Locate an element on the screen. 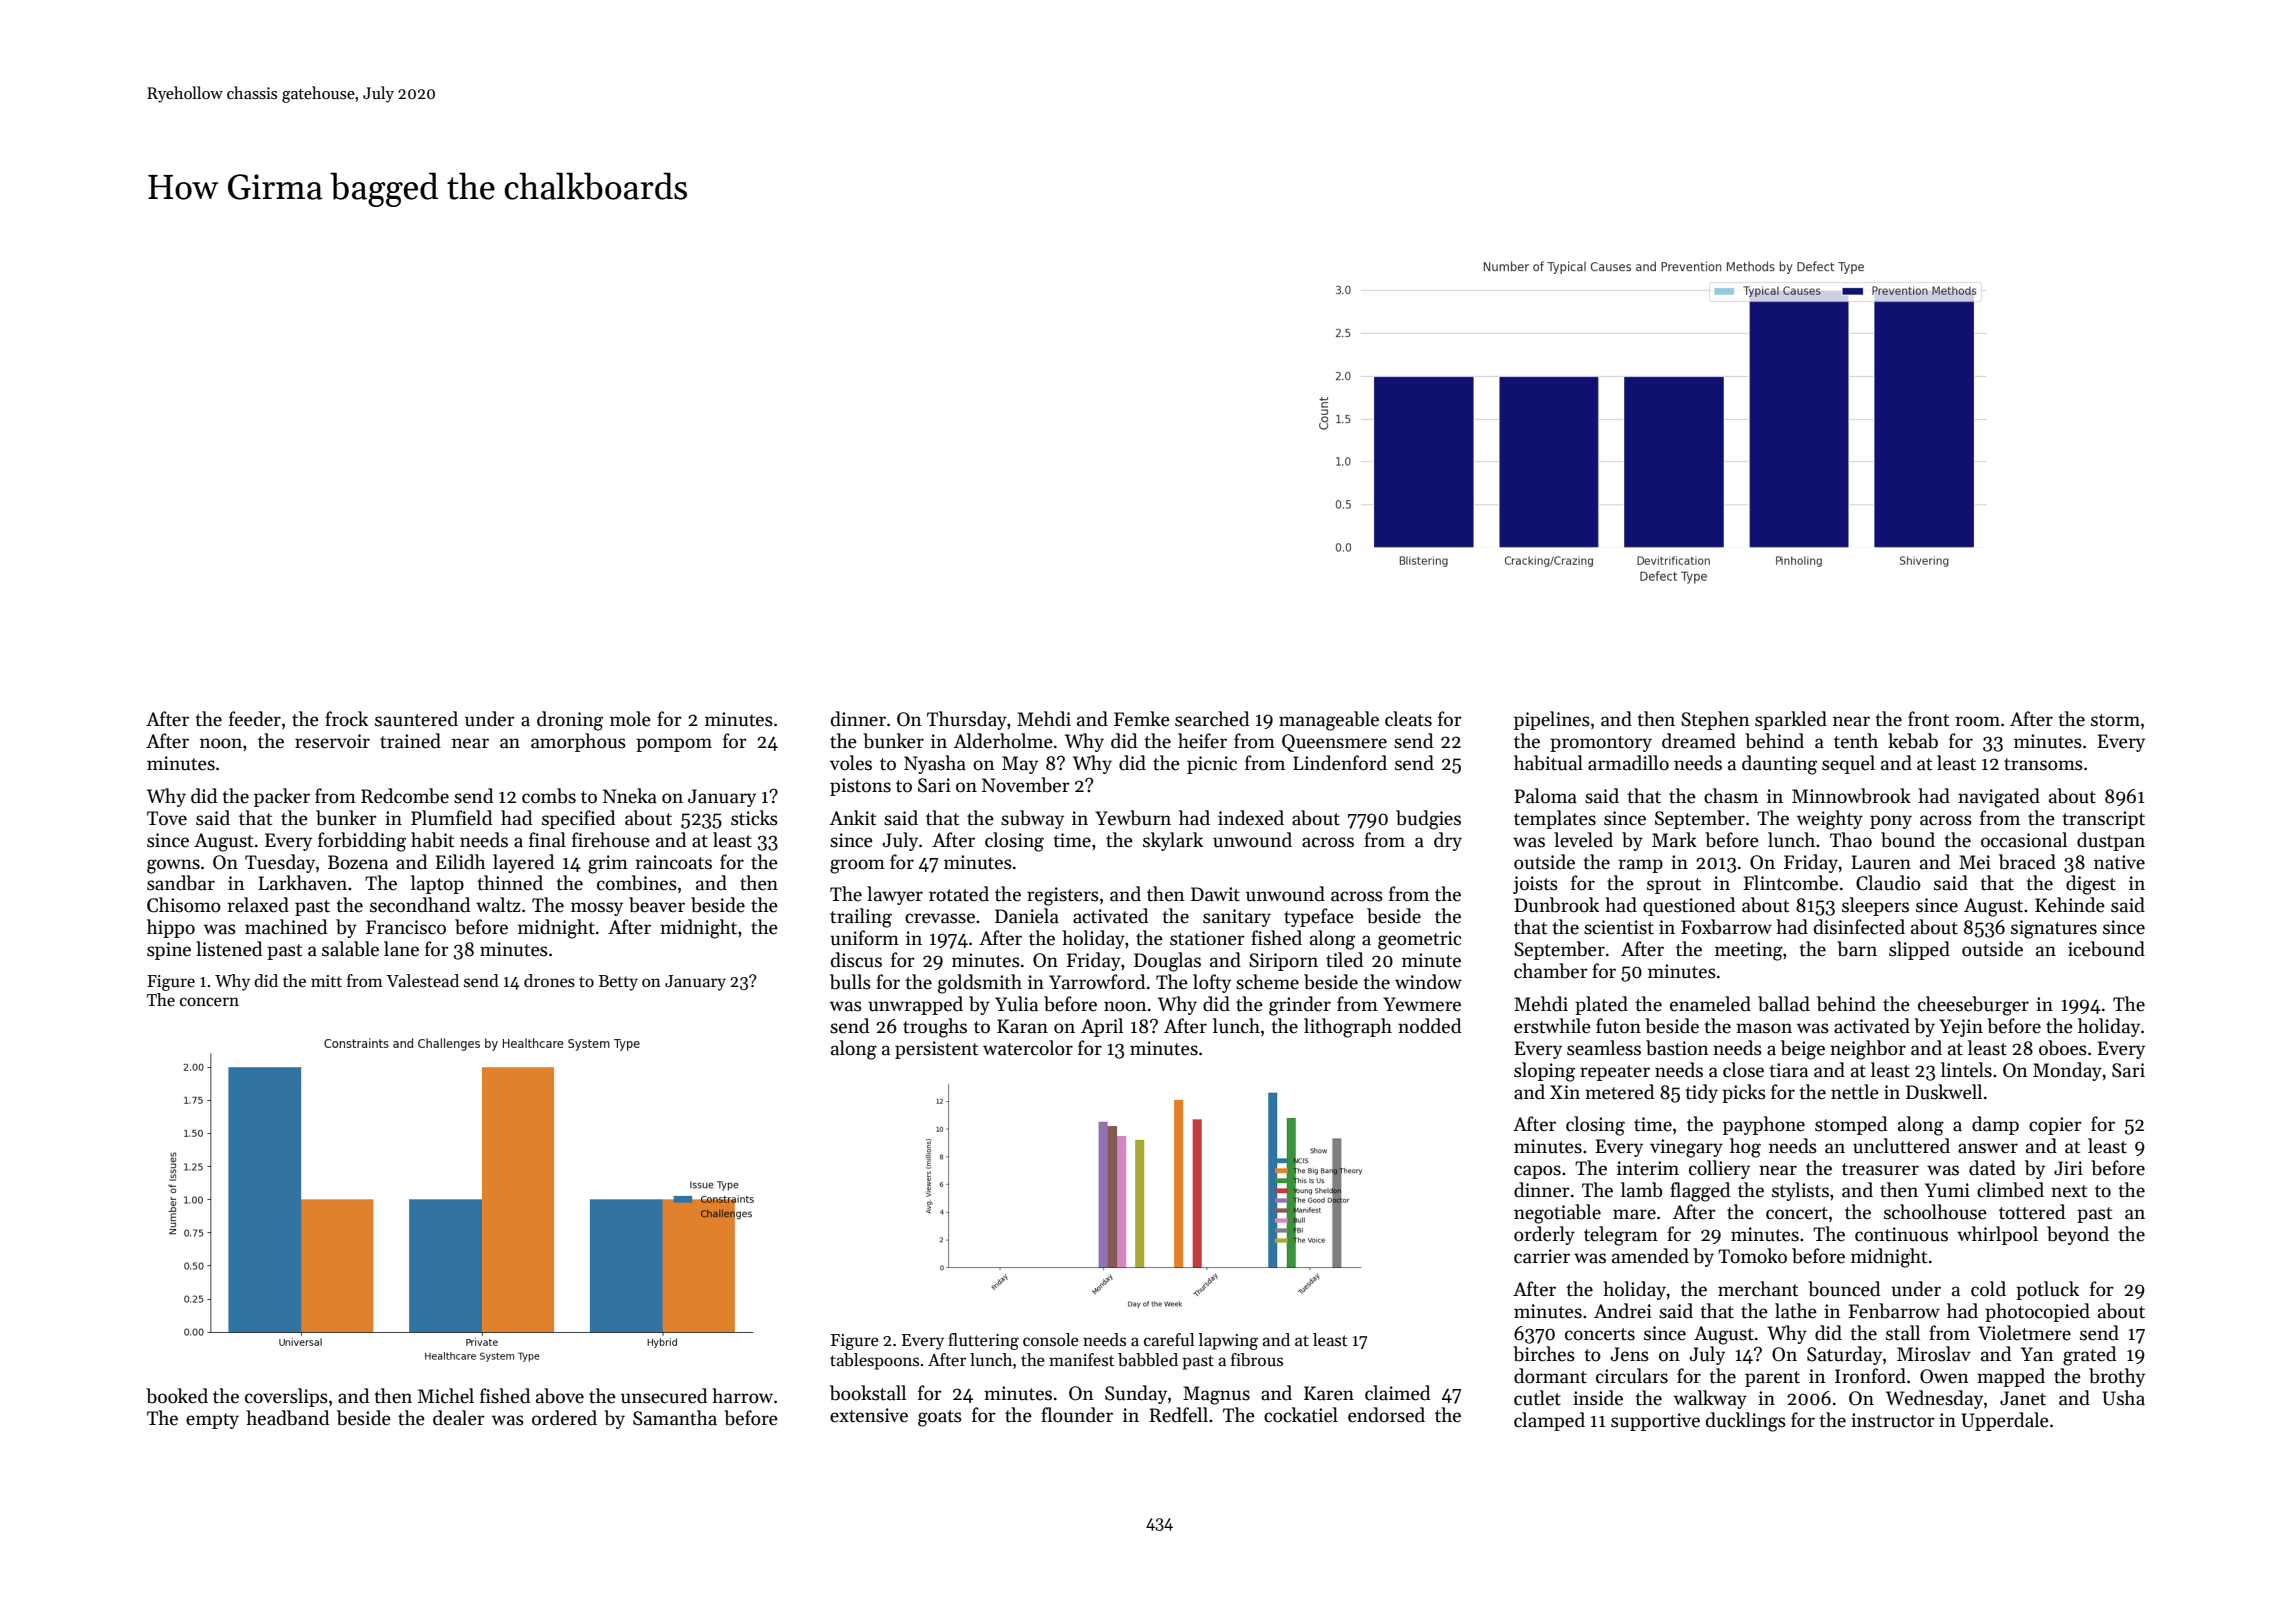 The height and width of the screenshot is (1620, 2292). nettle is located at coordinates (1855, 1092).
